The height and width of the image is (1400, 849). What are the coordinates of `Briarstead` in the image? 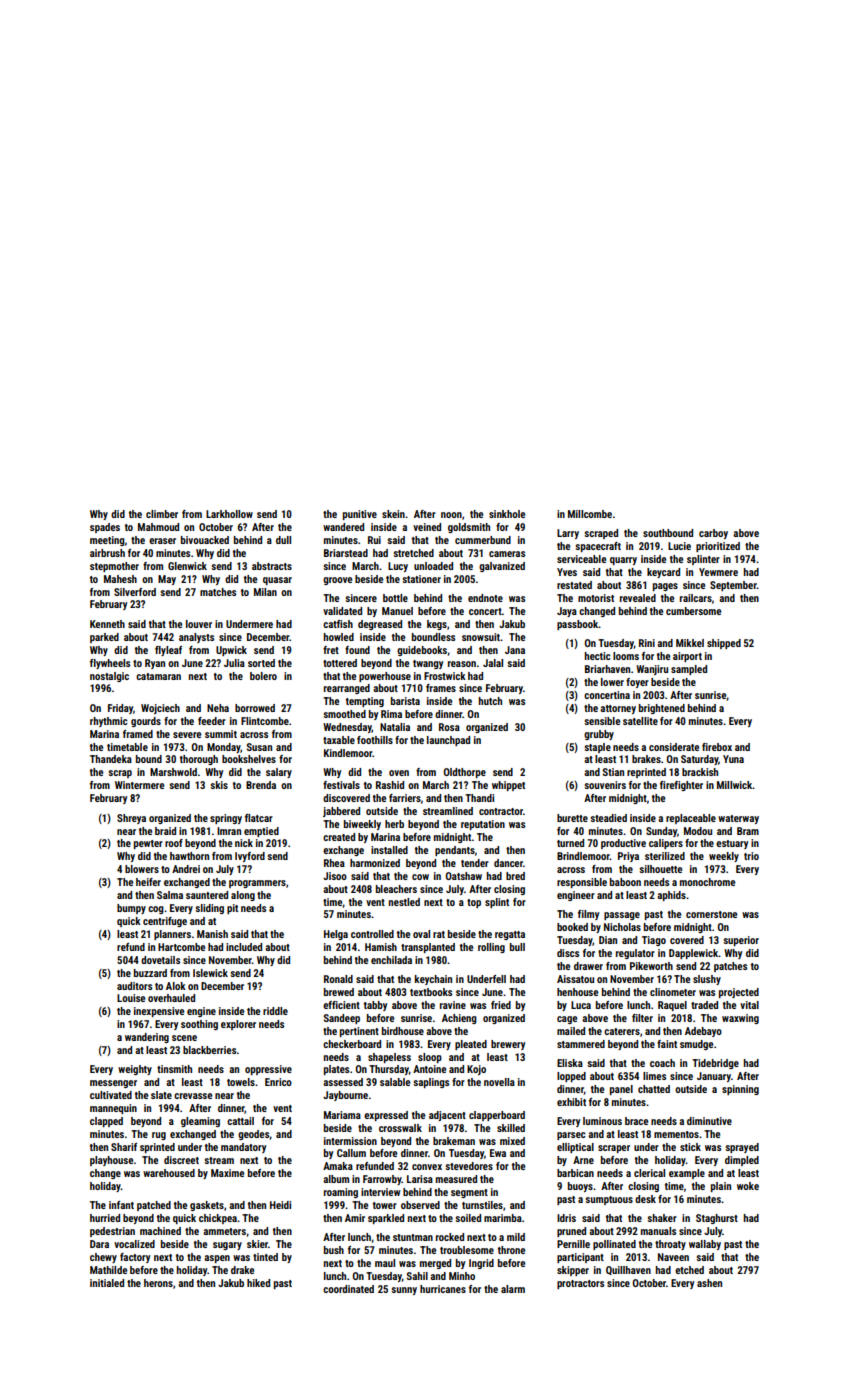 It's located at (346, 553).
